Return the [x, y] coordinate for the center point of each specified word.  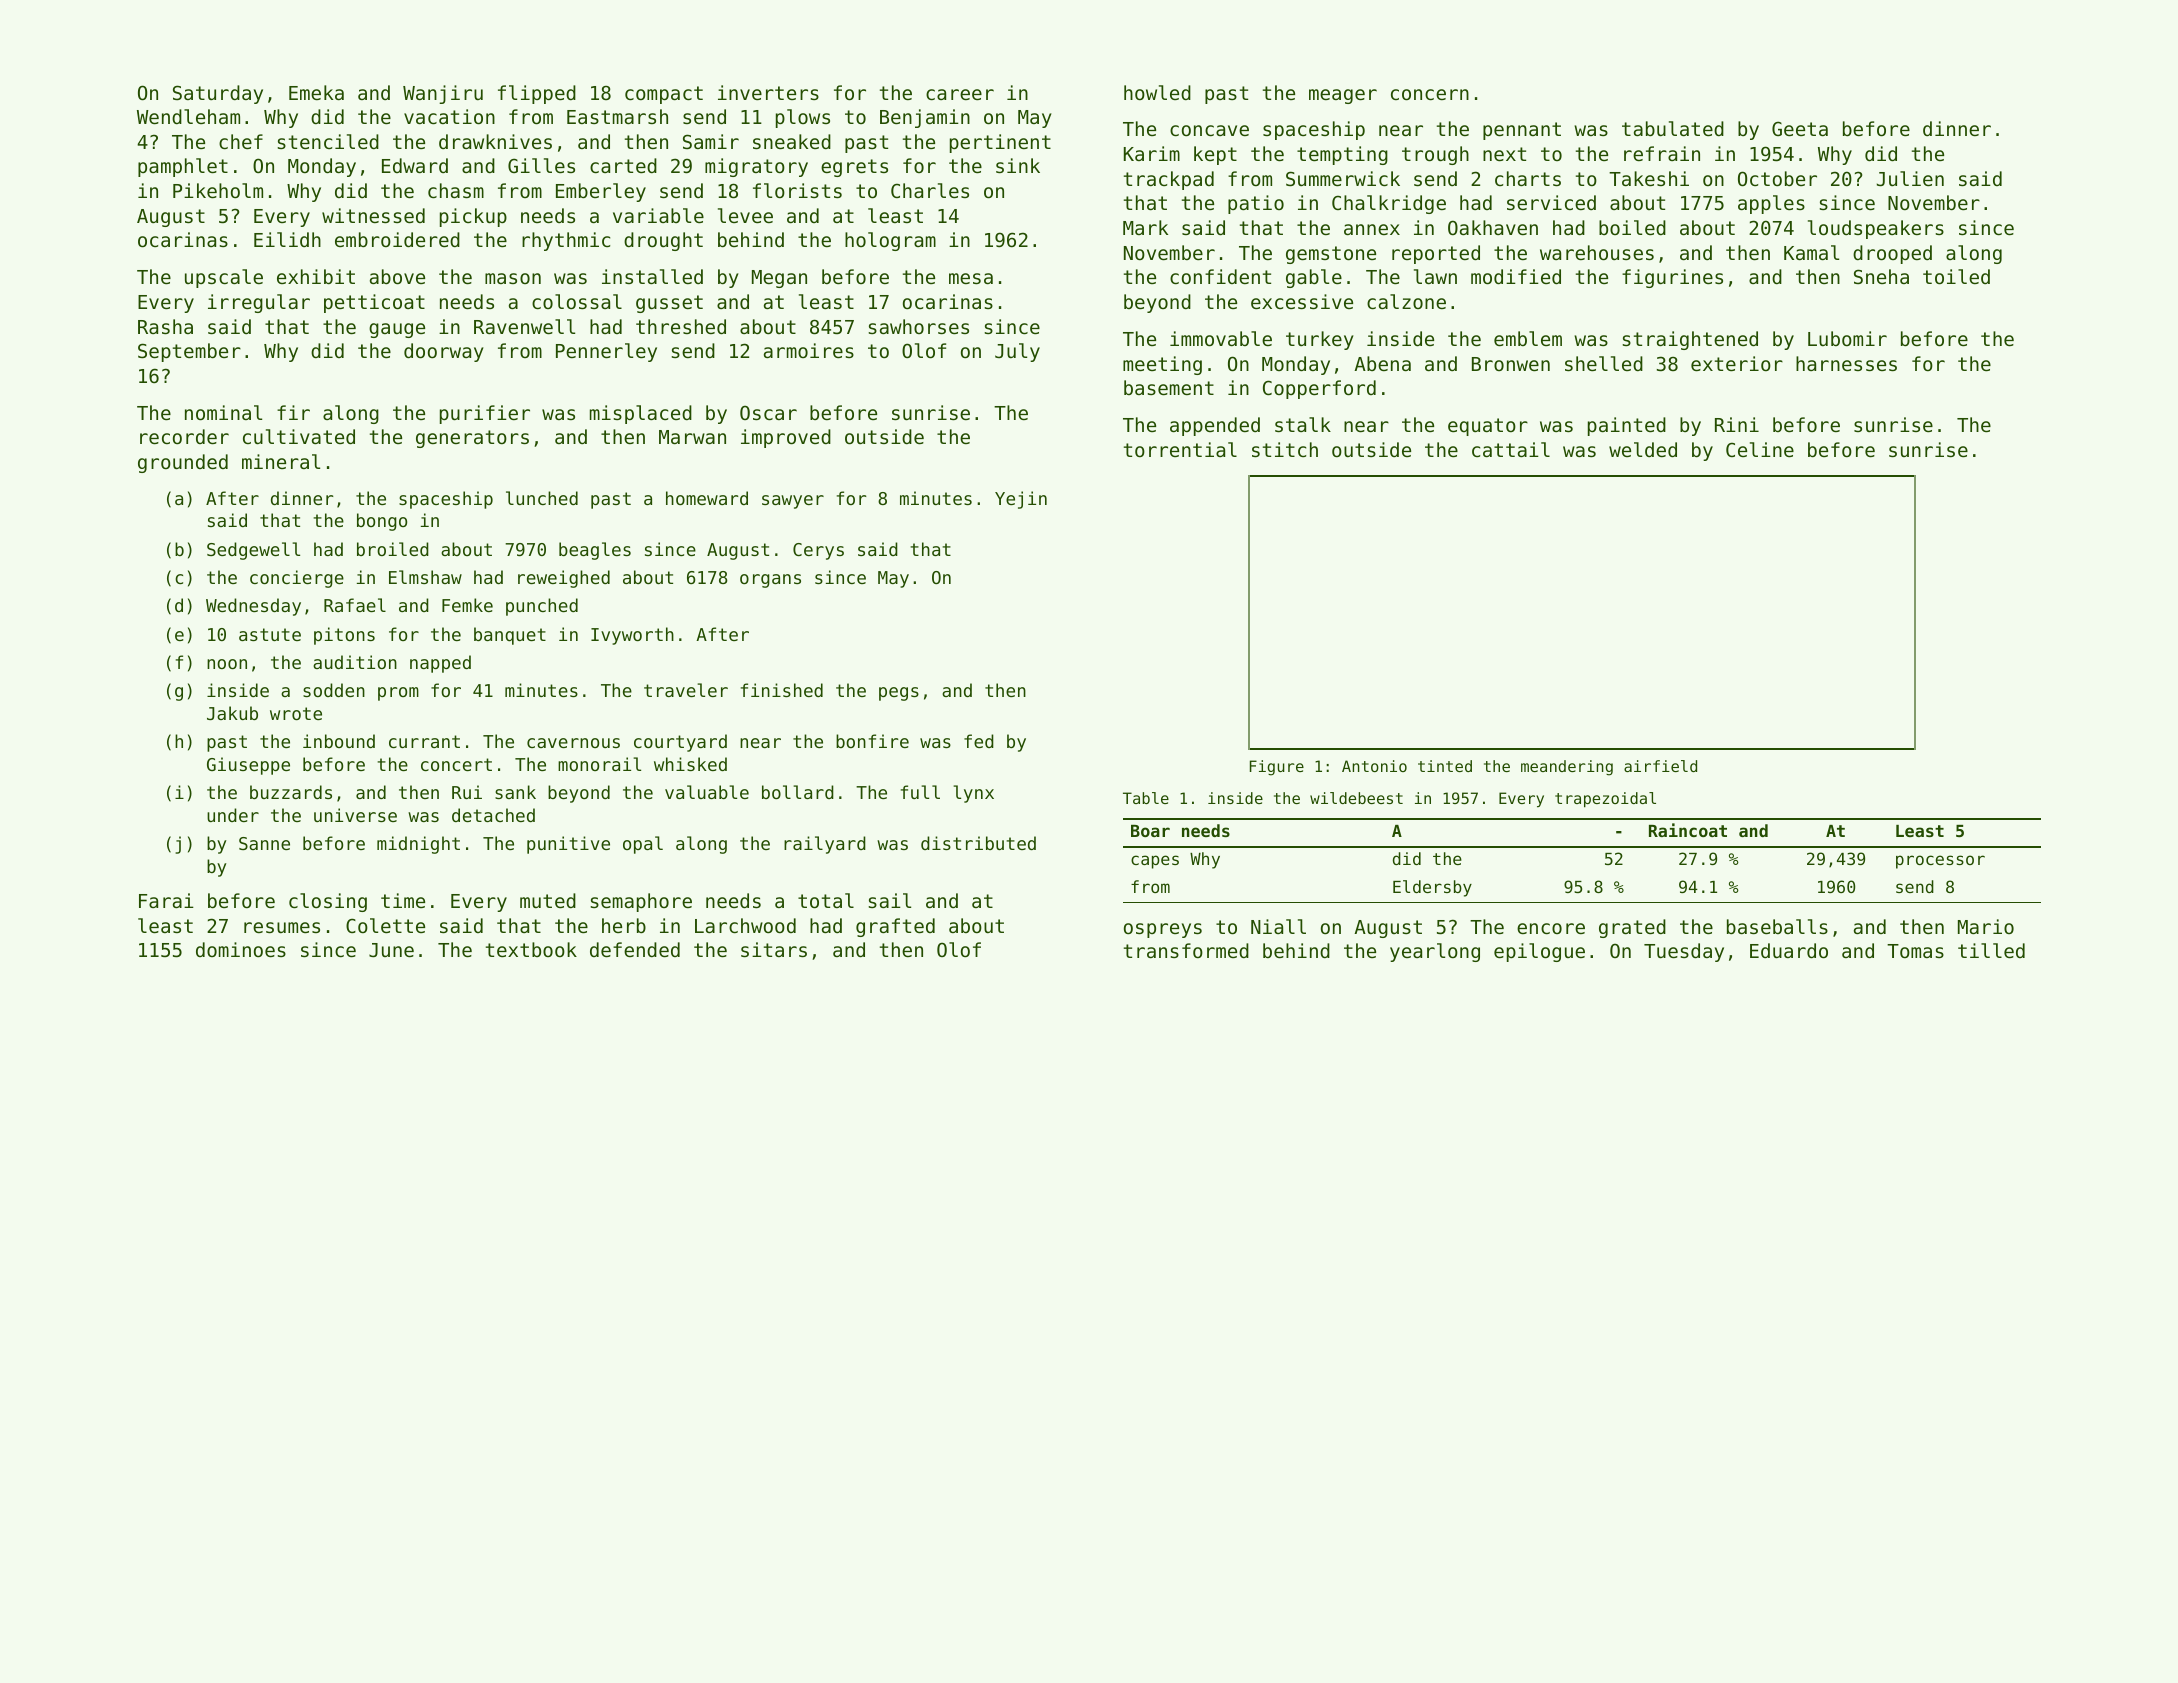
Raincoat [1688, 830]
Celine [1760, 449]
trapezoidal [1605, 800]
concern [1430, 94]
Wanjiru [443, 94]
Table [1146, 798]
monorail [599, 764]
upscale [224, 278]
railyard [825, 845]
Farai [166, 900]
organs [770, 581]
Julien [1910, 178]
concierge [297, 579]
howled [1157, 92]
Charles [930, 190]
